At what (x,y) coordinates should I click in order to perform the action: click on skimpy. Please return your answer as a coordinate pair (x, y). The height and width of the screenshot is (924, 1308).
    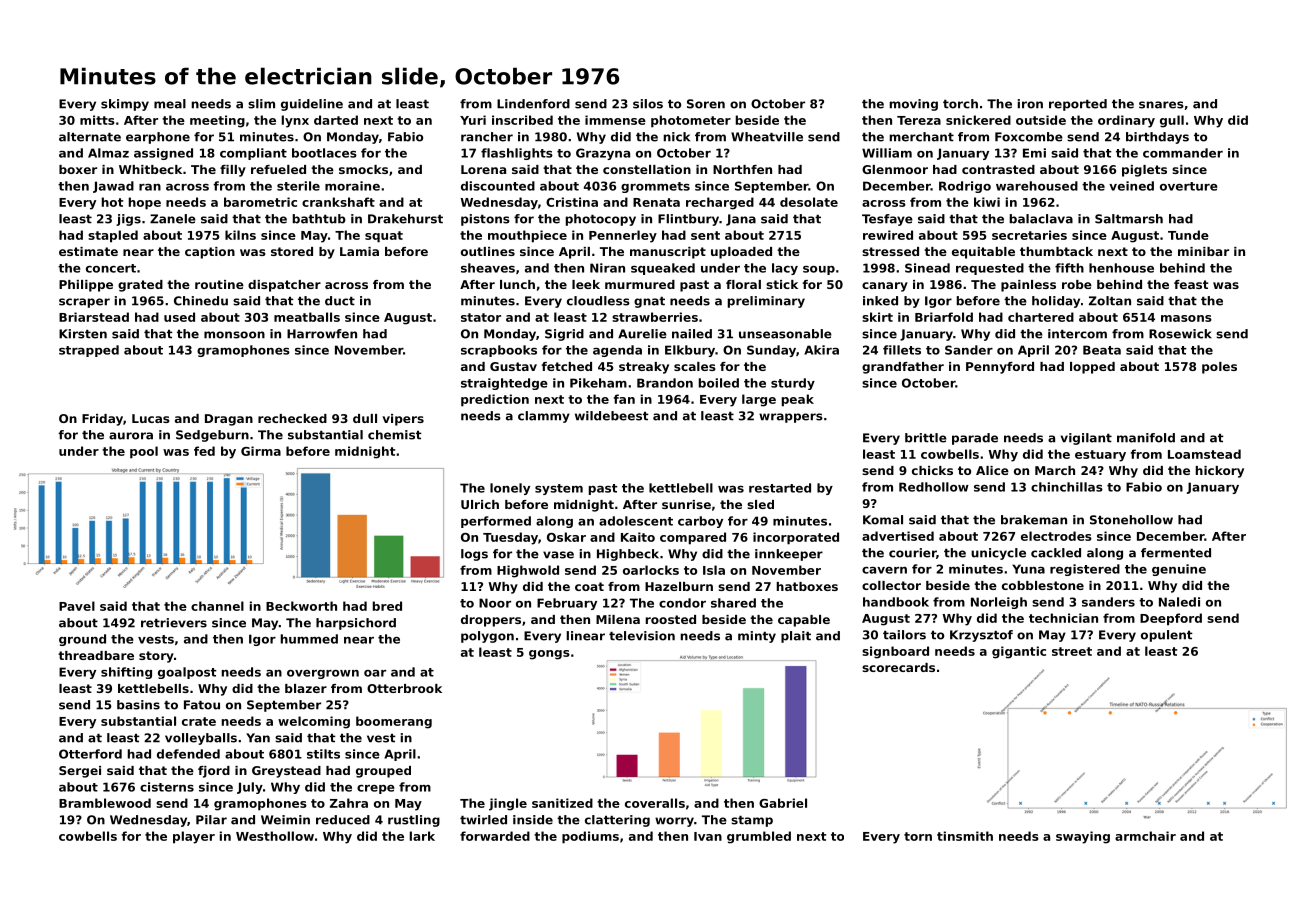
    Looking at the image, I should click on (125, 105).
